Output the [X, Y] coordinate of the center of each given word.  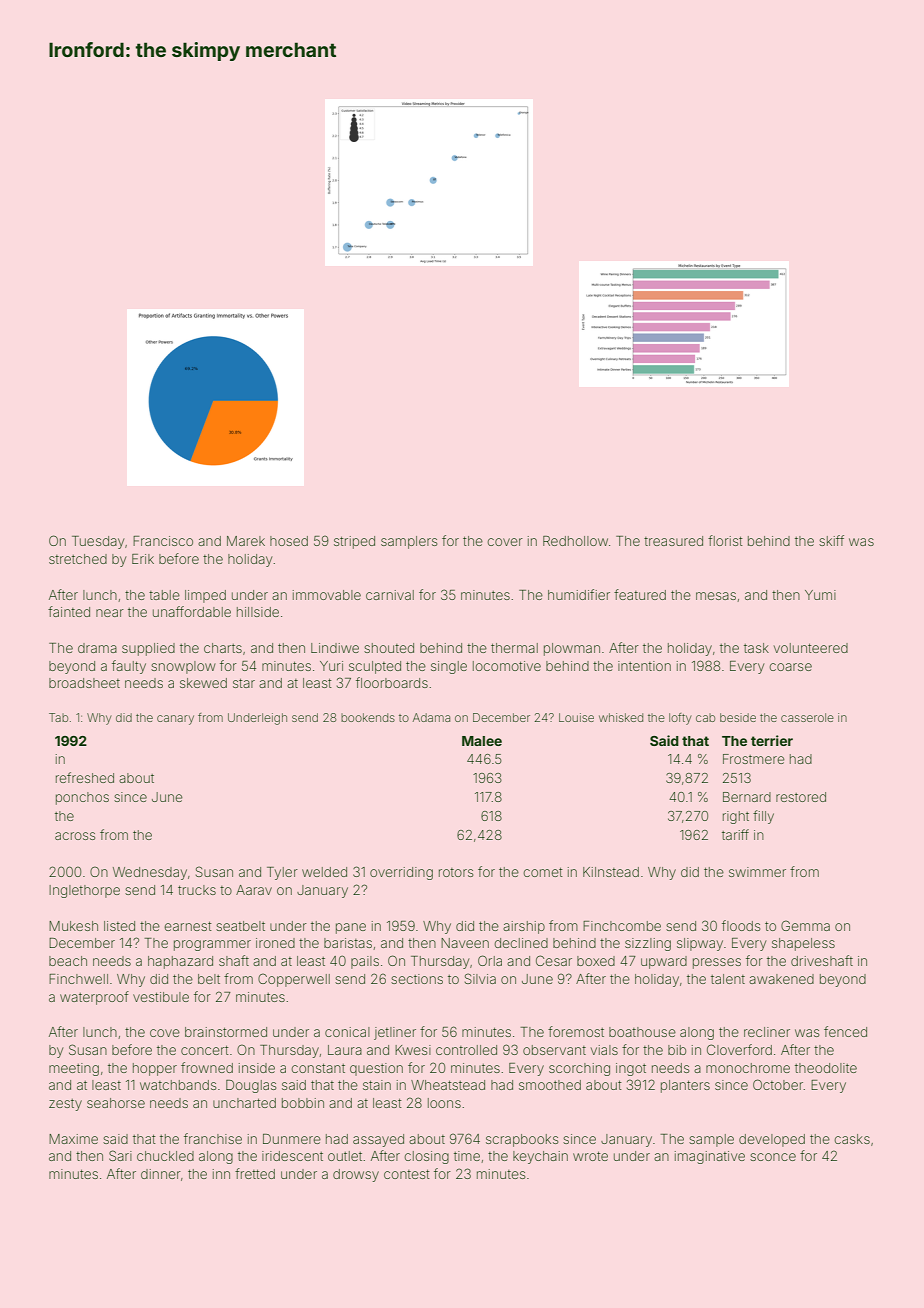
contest [407, 1174]
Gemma [805, 925]
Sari [120, 1155]
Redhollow [575, 541]
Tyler [282, 873]
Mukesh [73, 926]
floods [741, 925]
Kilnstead [611, 872]
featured [640, 594]
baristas [348, 943]
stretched [78, 559]
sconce [773, 1157]
